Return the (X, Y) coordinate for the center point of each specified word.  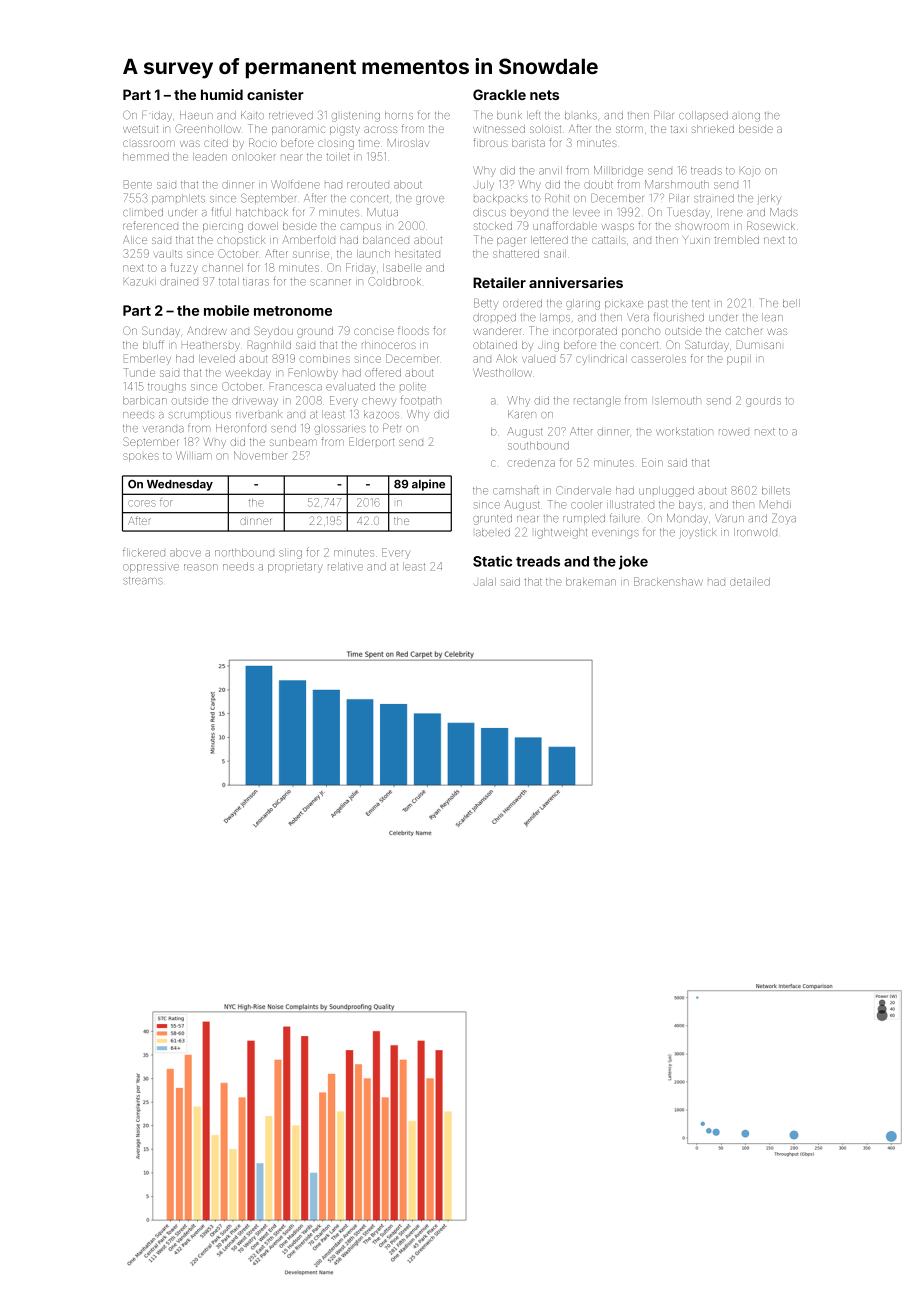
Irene (731, 213)
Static (492, 561)
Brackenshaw (668, 581)
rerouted (368, 185)
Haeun (196, 115)
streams (143, 581)
